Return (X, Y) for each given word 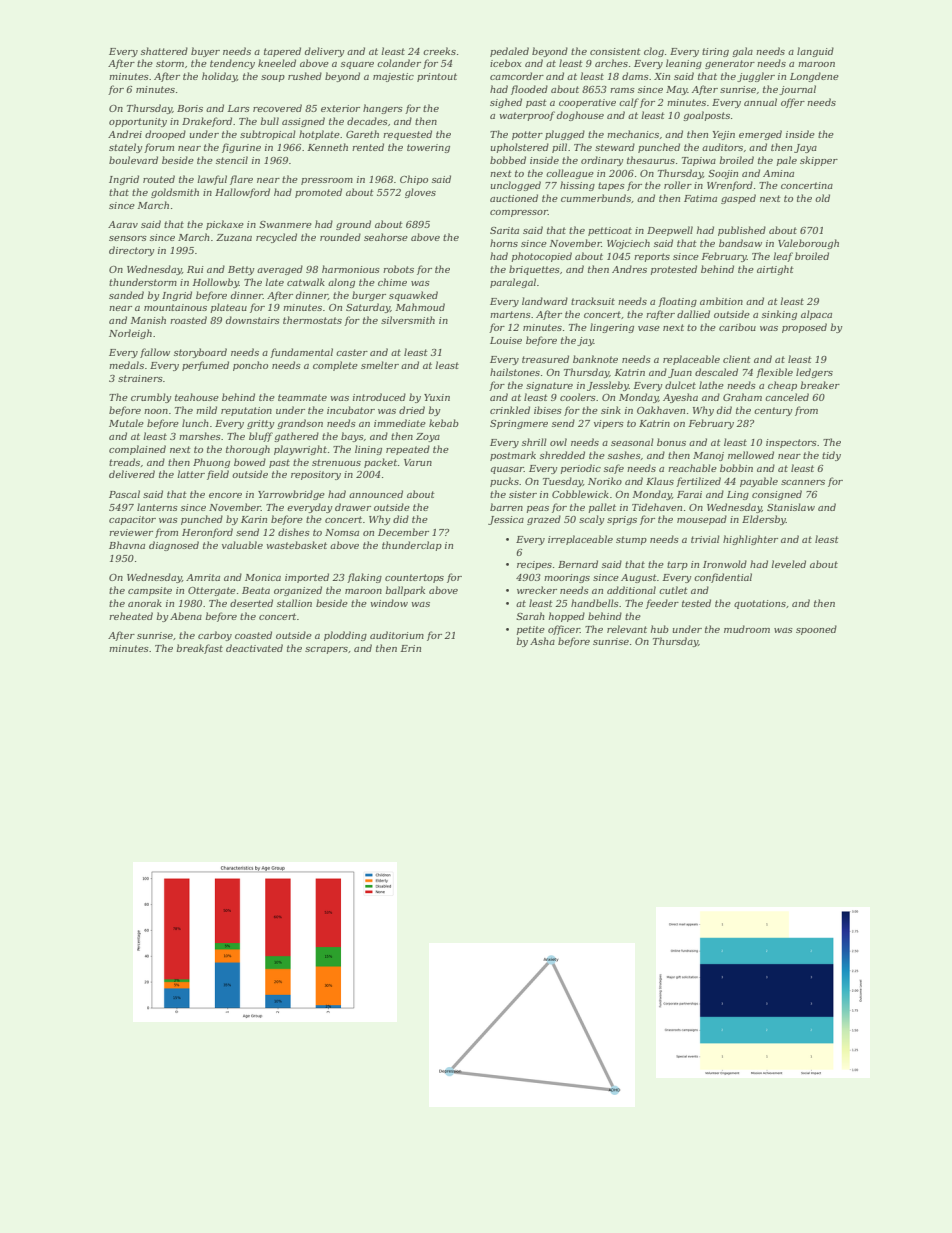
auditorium (397, 635)
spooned (816, 630)
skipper (819, 161)
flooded (529, 90)
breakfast (199, 649)
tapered (282, 52)
